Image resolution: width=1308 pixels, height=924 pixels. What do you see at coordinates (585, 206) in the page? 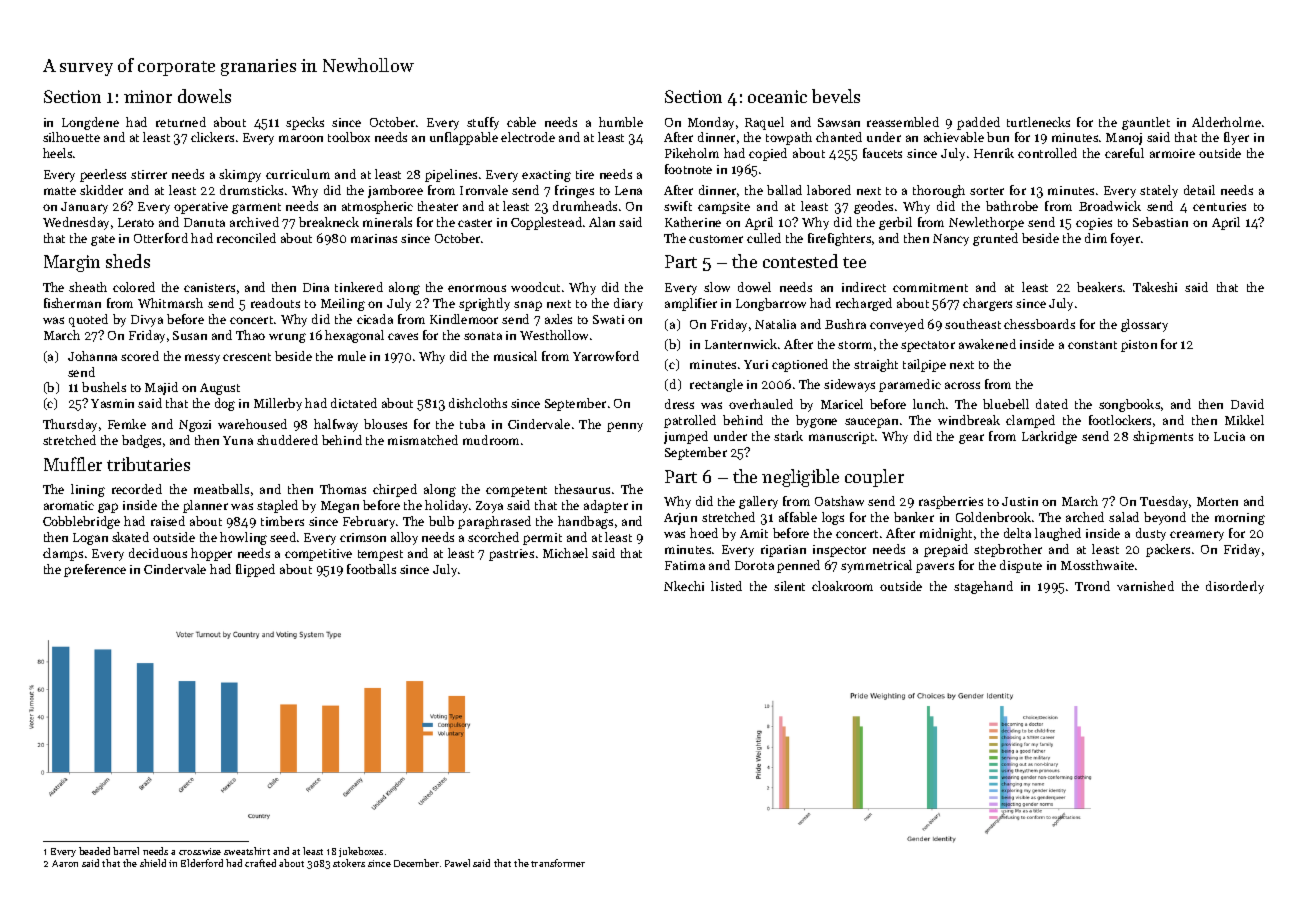
I see `drumheads` at bounding box center [585, 206].
